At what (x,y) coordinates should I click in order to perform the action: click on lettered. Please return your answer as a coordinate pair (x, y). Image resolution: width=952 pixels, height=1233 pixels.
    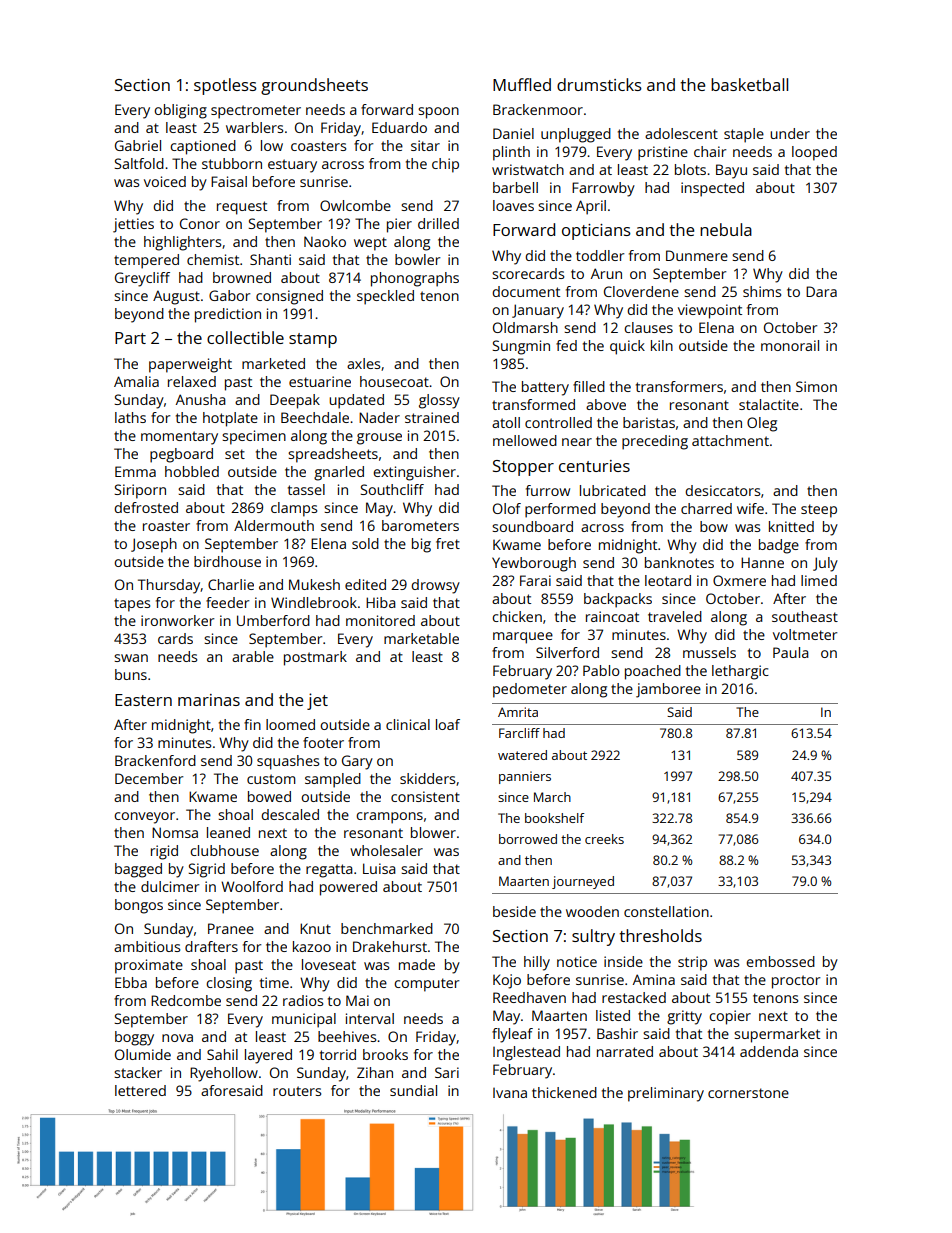
    Looking at the image, I should click on (140, 1090).
